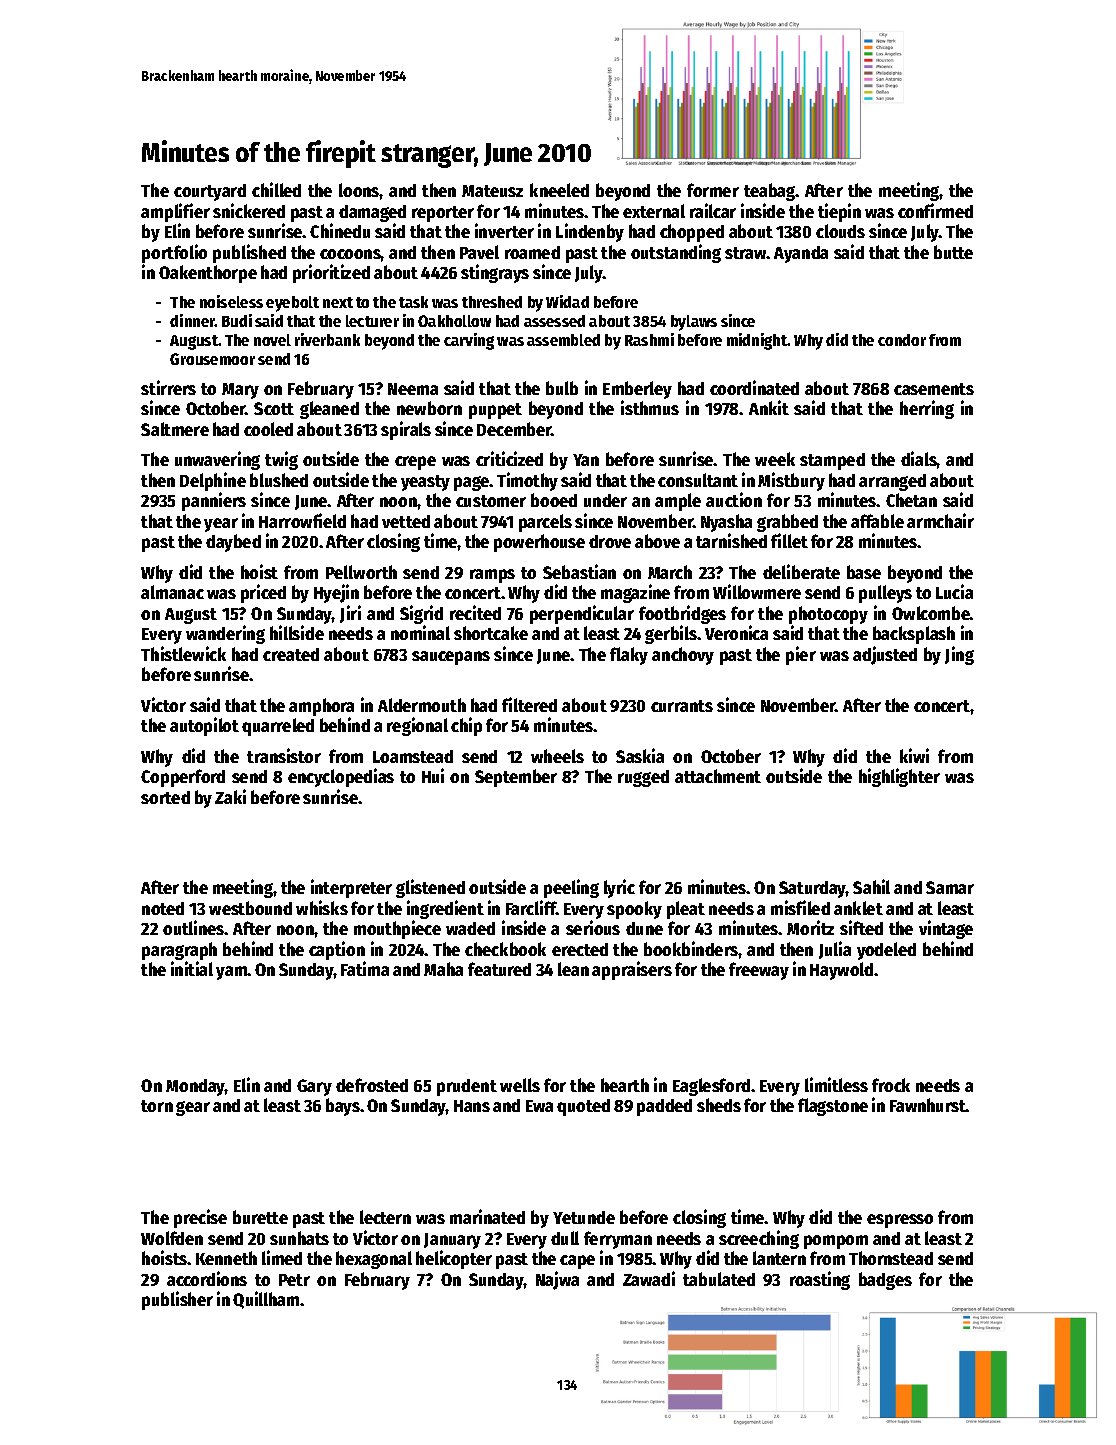 Image resolution: width=1116 pixels, height=1445 pixels. What do you see at coordinates (177, 1300) in the document?
I see `publisher` at bounding box center [177, 1300].
